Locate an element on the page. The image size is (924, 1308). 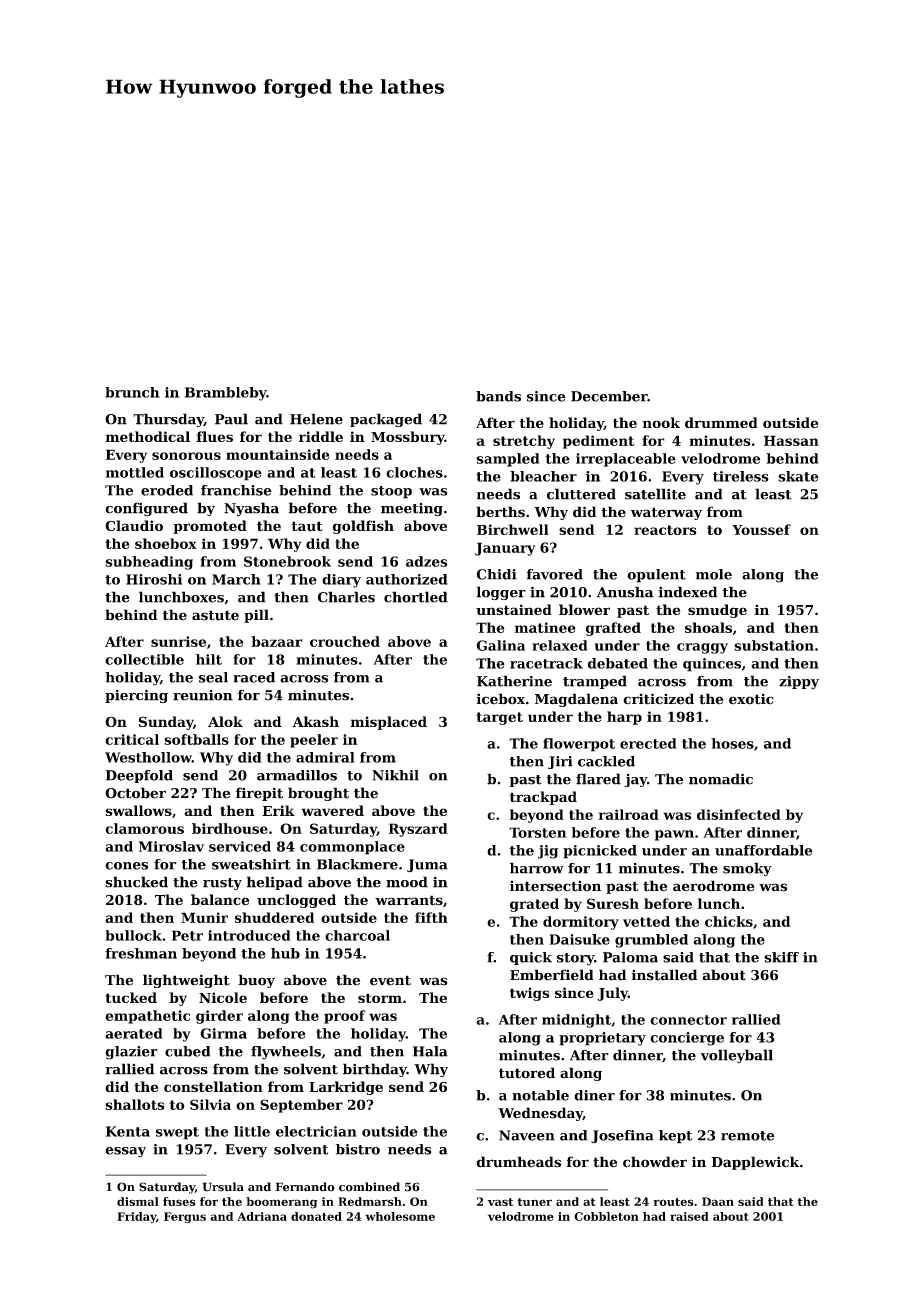
Fergus is located at coordinates (185, 1217).
